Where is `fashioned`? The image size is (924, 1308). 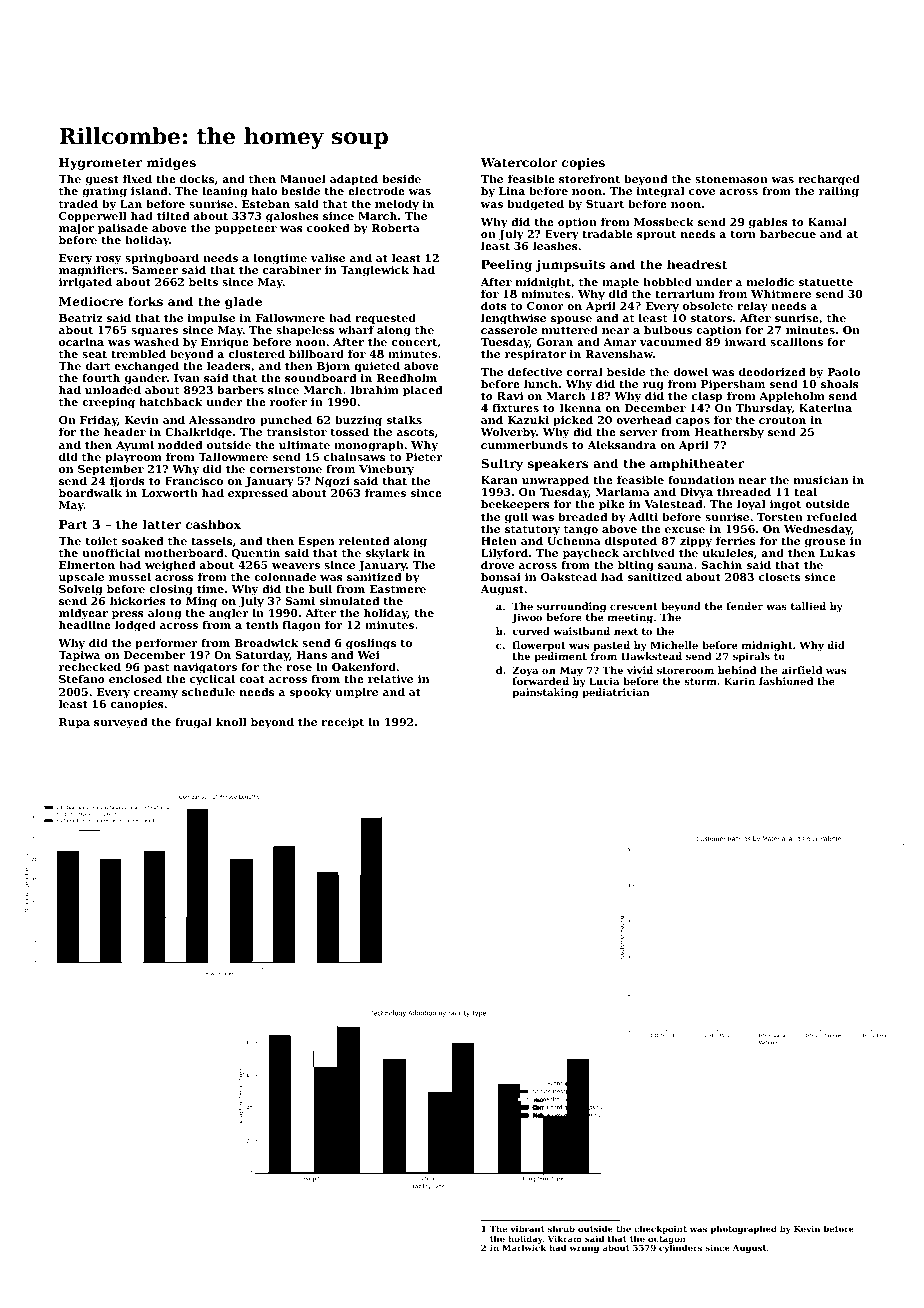
fashioned is located at coordinates (786, 681).
